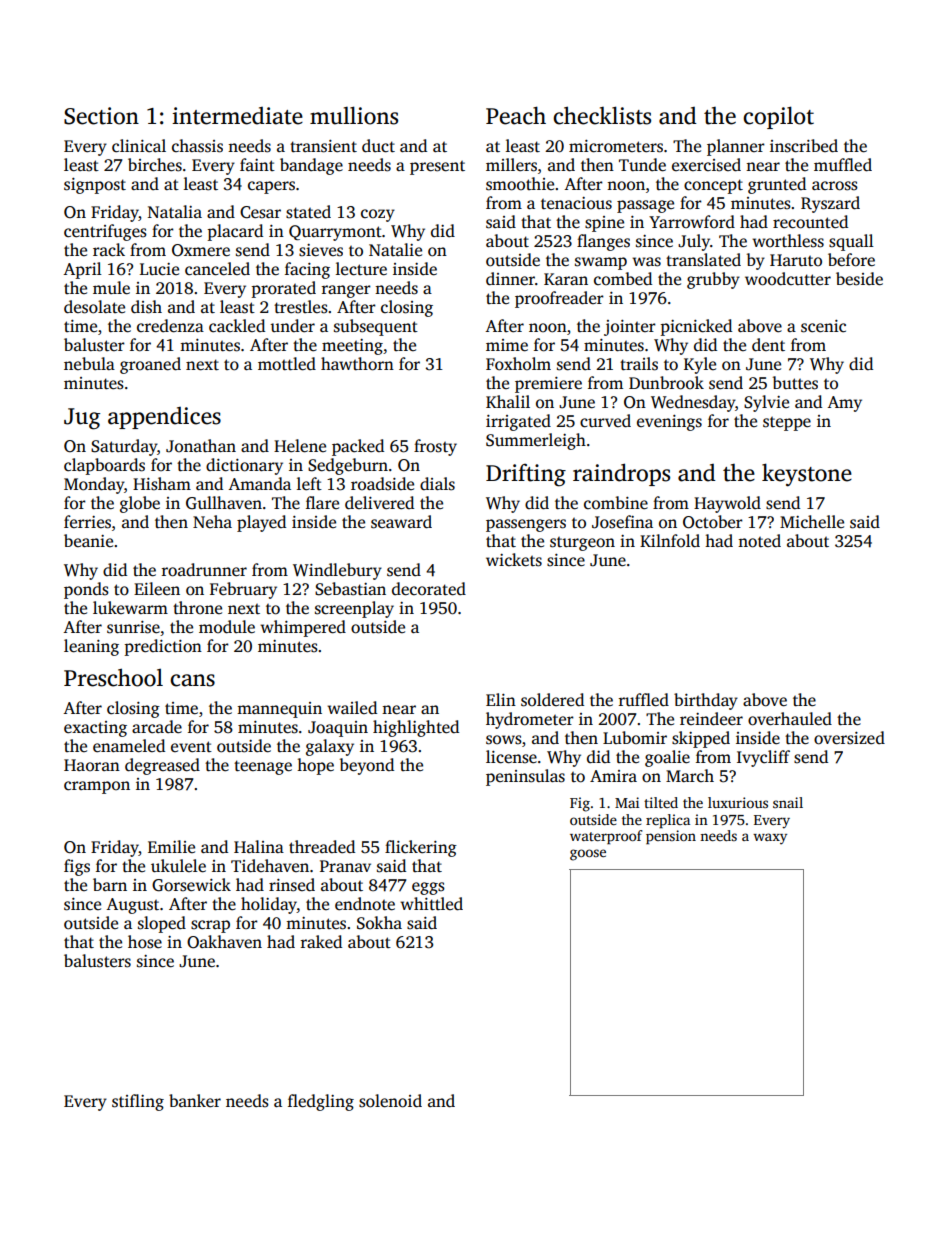  What do you see at coordinates (145, 942) in the screenshot?
I see `hose` at bounding box center [145, 942].
